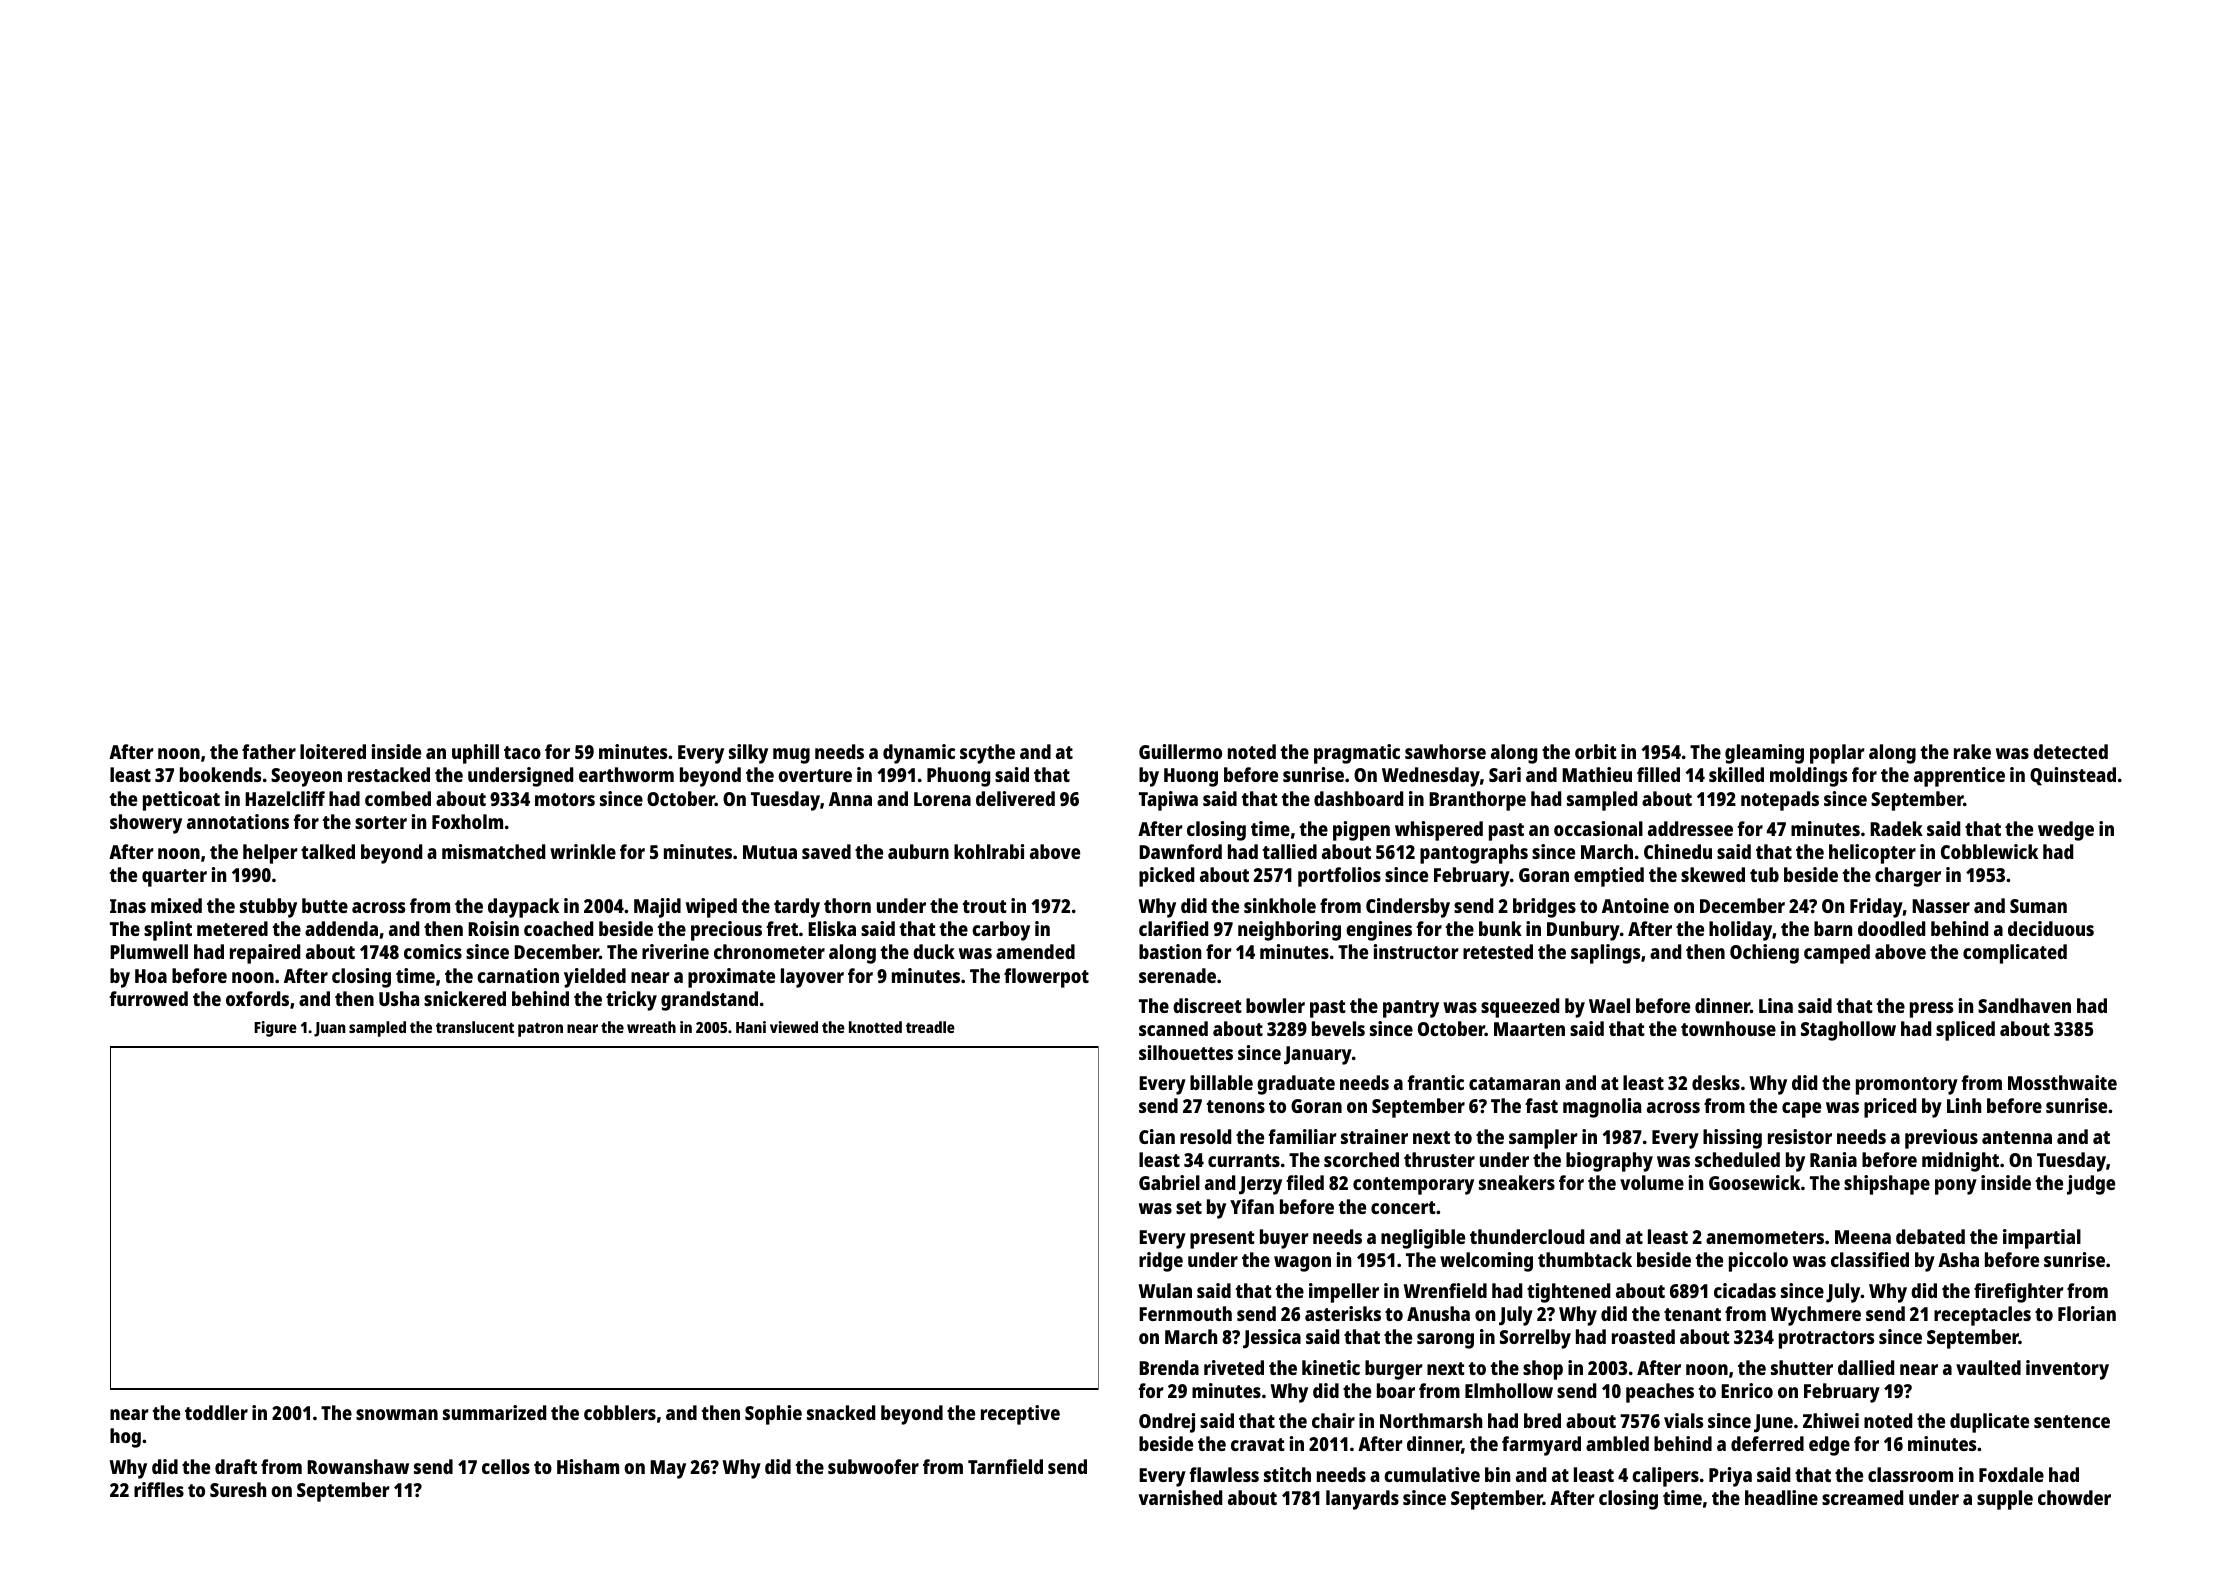 This screenshot has width=2238, height=1583. Describe the element at coordinates (558, 928) in the screenshot. I see `coached` at that location.
